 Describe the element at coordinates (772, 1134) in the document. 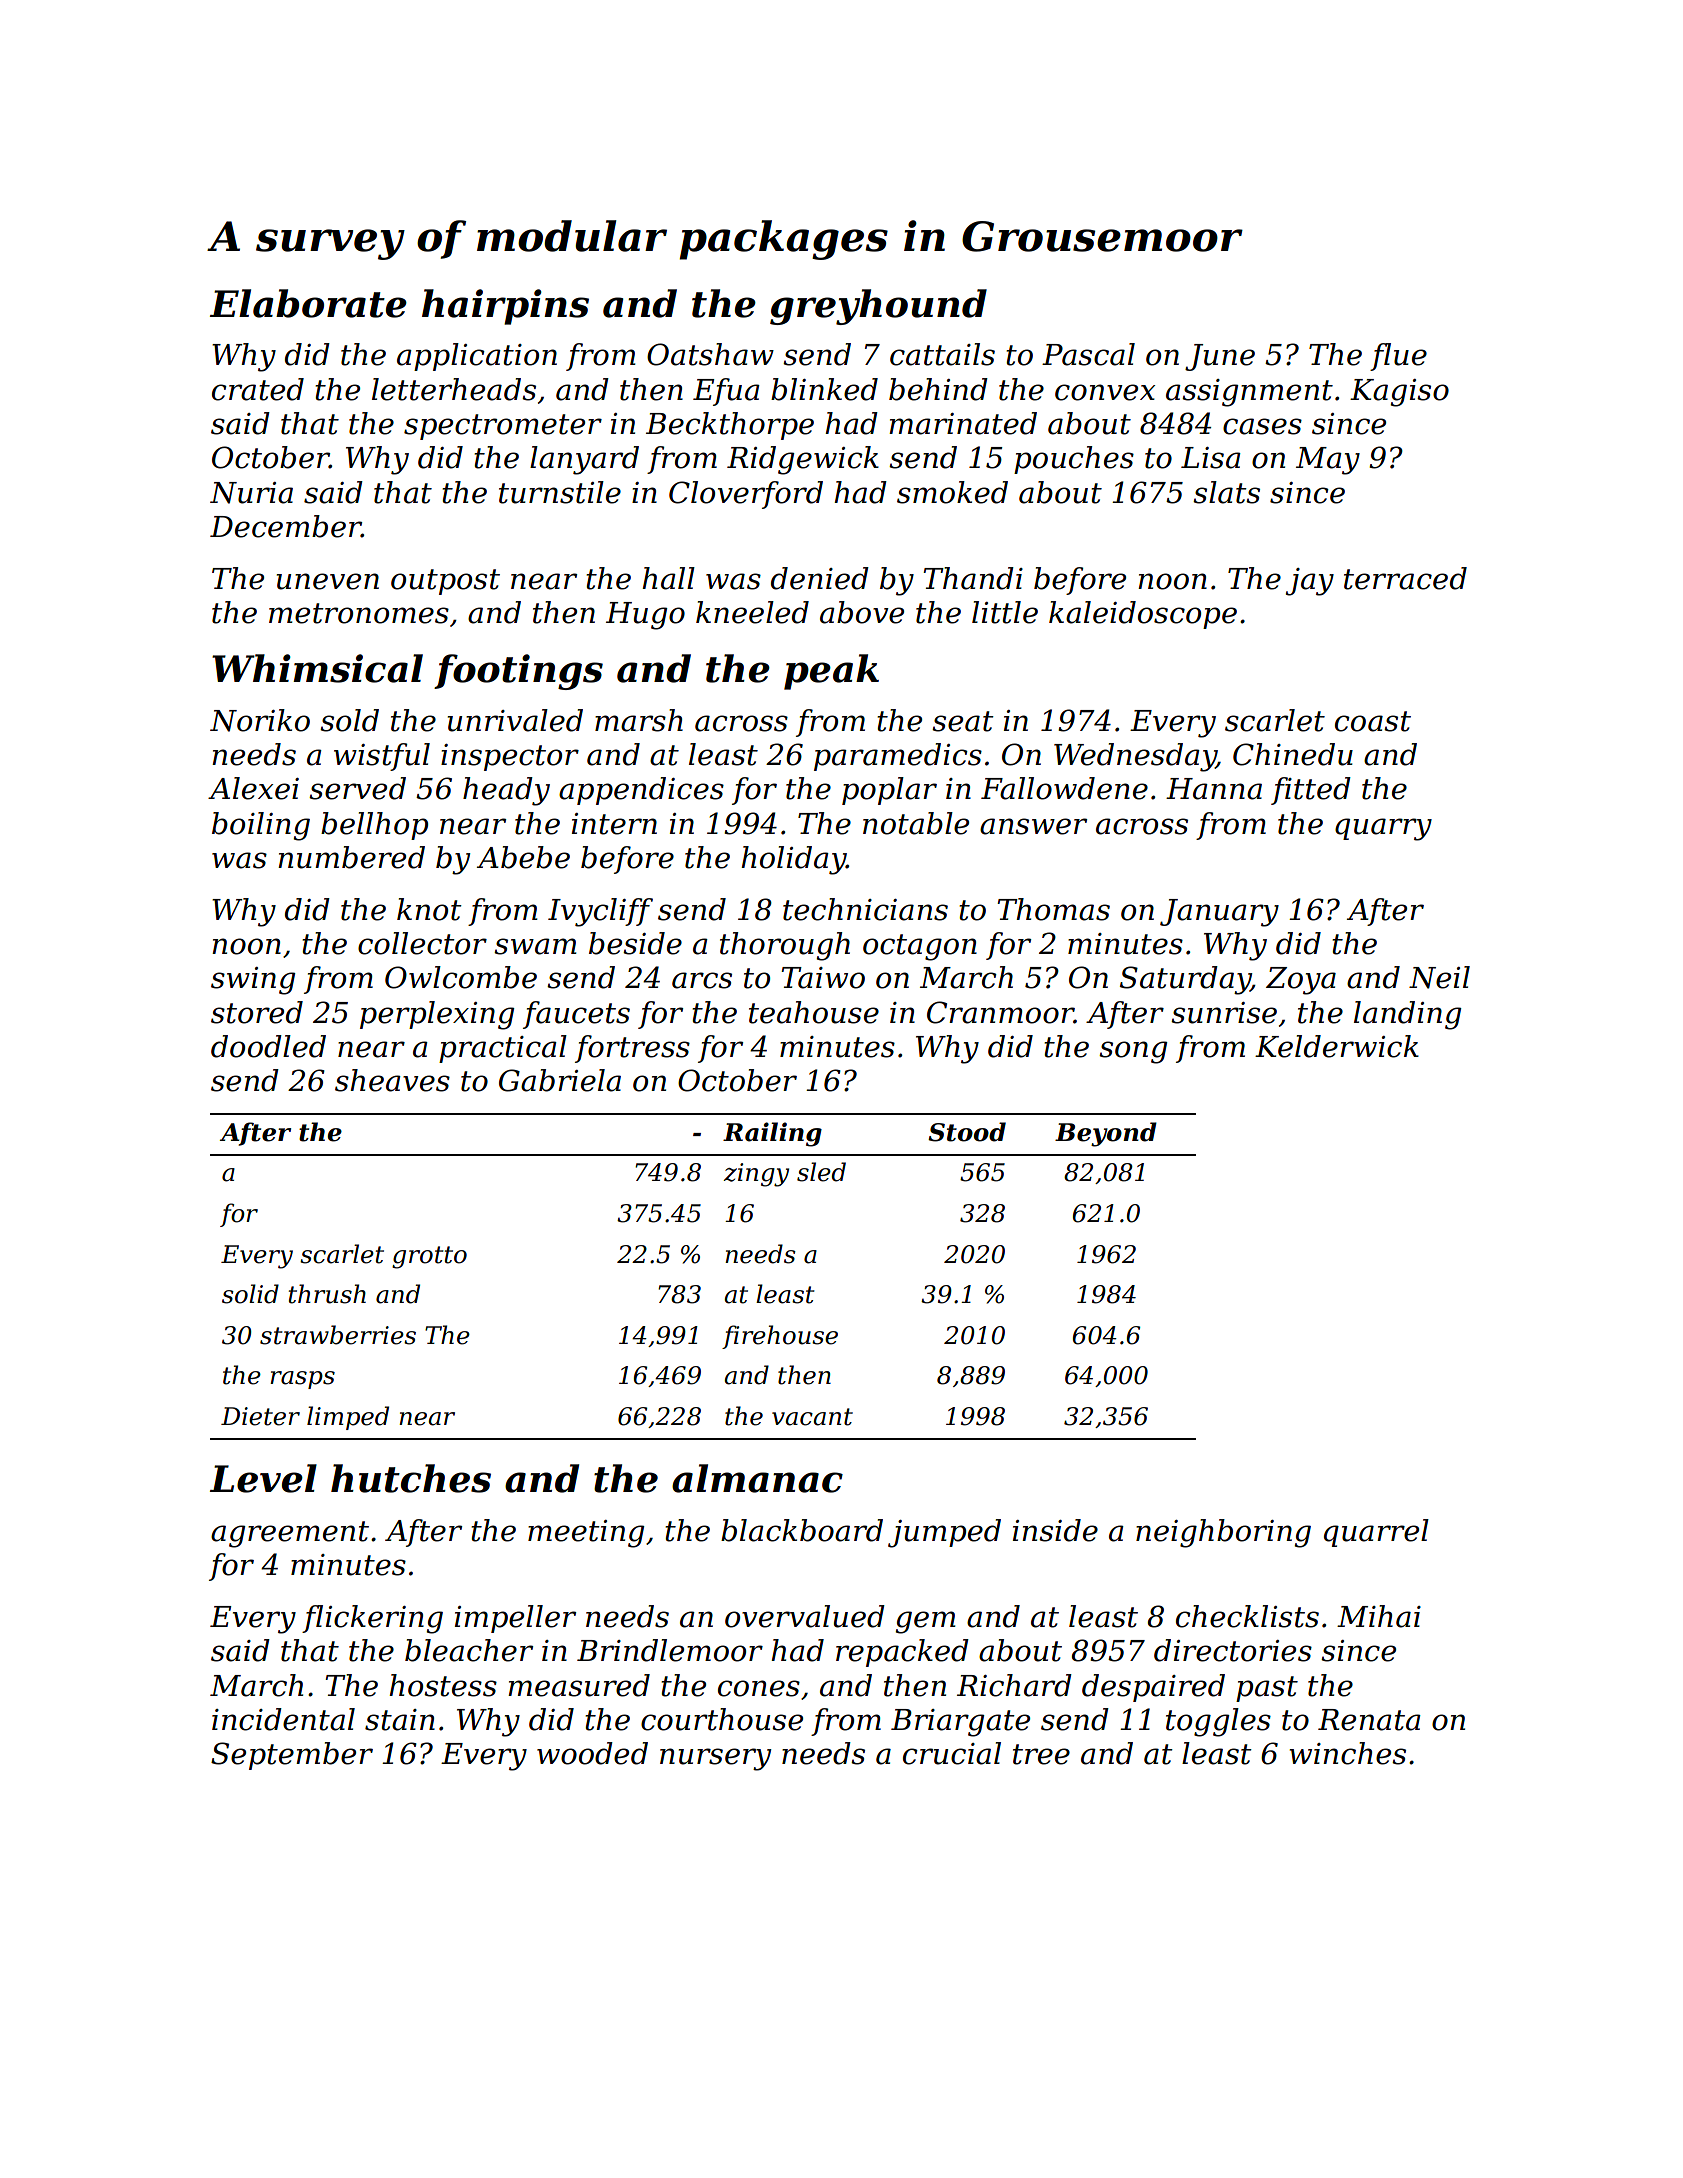

I see `Railing` at that location.
